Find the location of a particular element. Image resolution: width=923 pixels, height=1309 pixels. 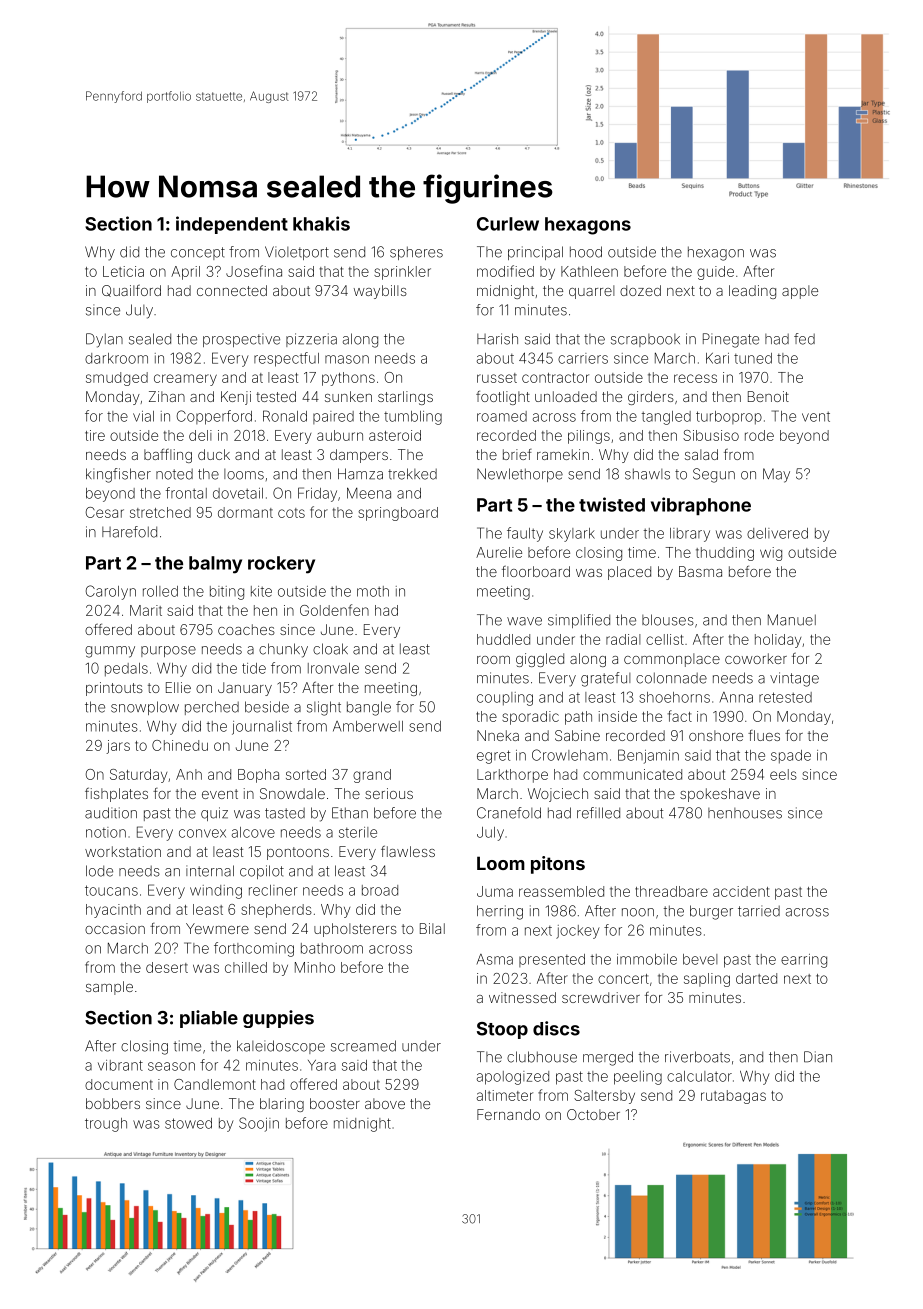

rode is located at coordinates (759, 435).
